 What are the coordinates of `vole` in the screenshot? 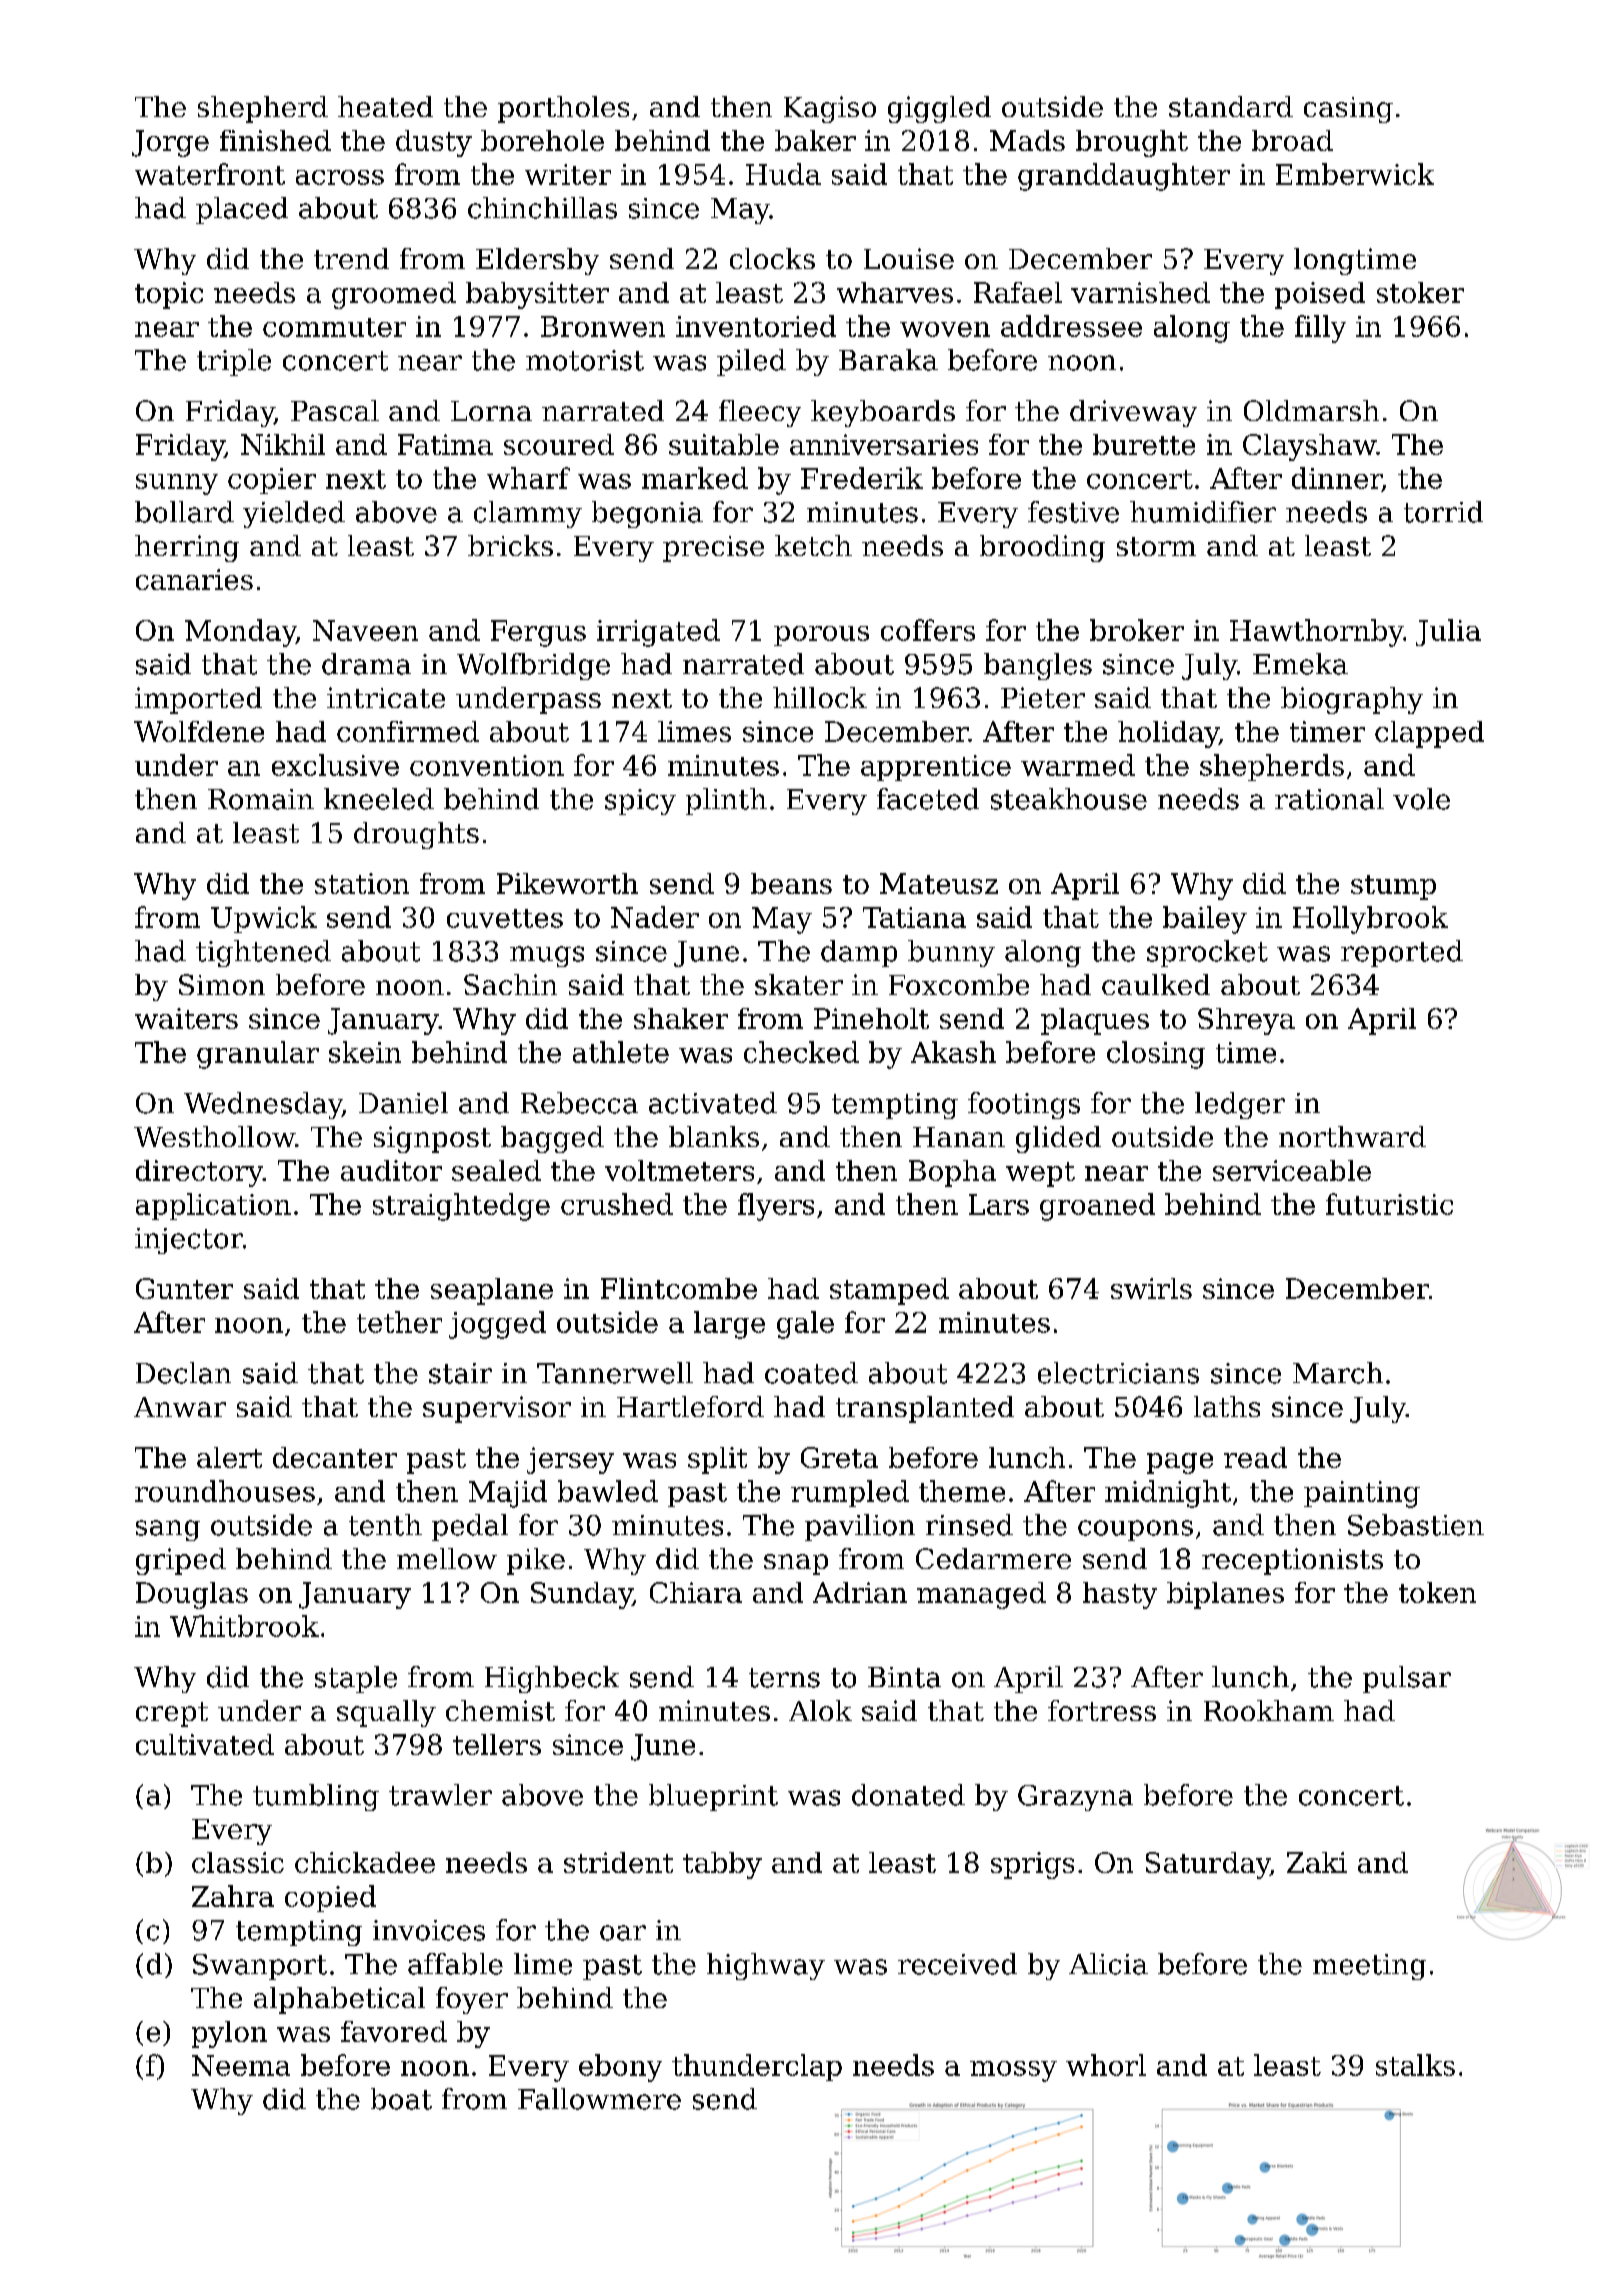 It's located at (1421, 799).
